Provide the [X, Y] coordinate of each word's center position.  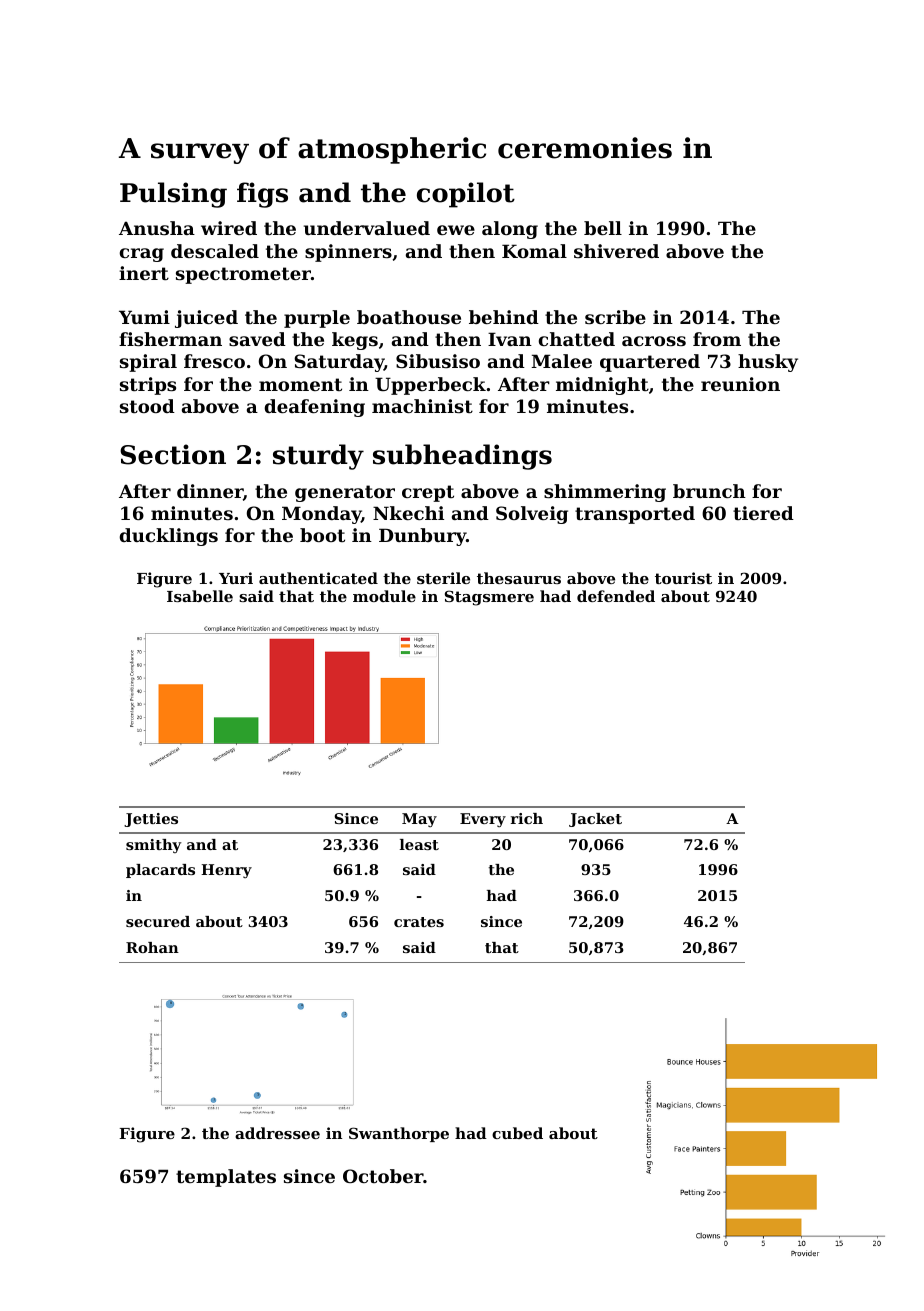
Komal [534, 251]
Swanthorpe [399, 1134]
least [419, 844]
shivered [616, 251]
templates [226, 1178]
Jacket [595, 820]
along [510, 230]
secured [158, 921]
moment [300, 384]
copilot [466, 195]
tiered [763, 513]
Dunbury [422, 537]
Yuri [236, 578]
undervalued [367, 228]
